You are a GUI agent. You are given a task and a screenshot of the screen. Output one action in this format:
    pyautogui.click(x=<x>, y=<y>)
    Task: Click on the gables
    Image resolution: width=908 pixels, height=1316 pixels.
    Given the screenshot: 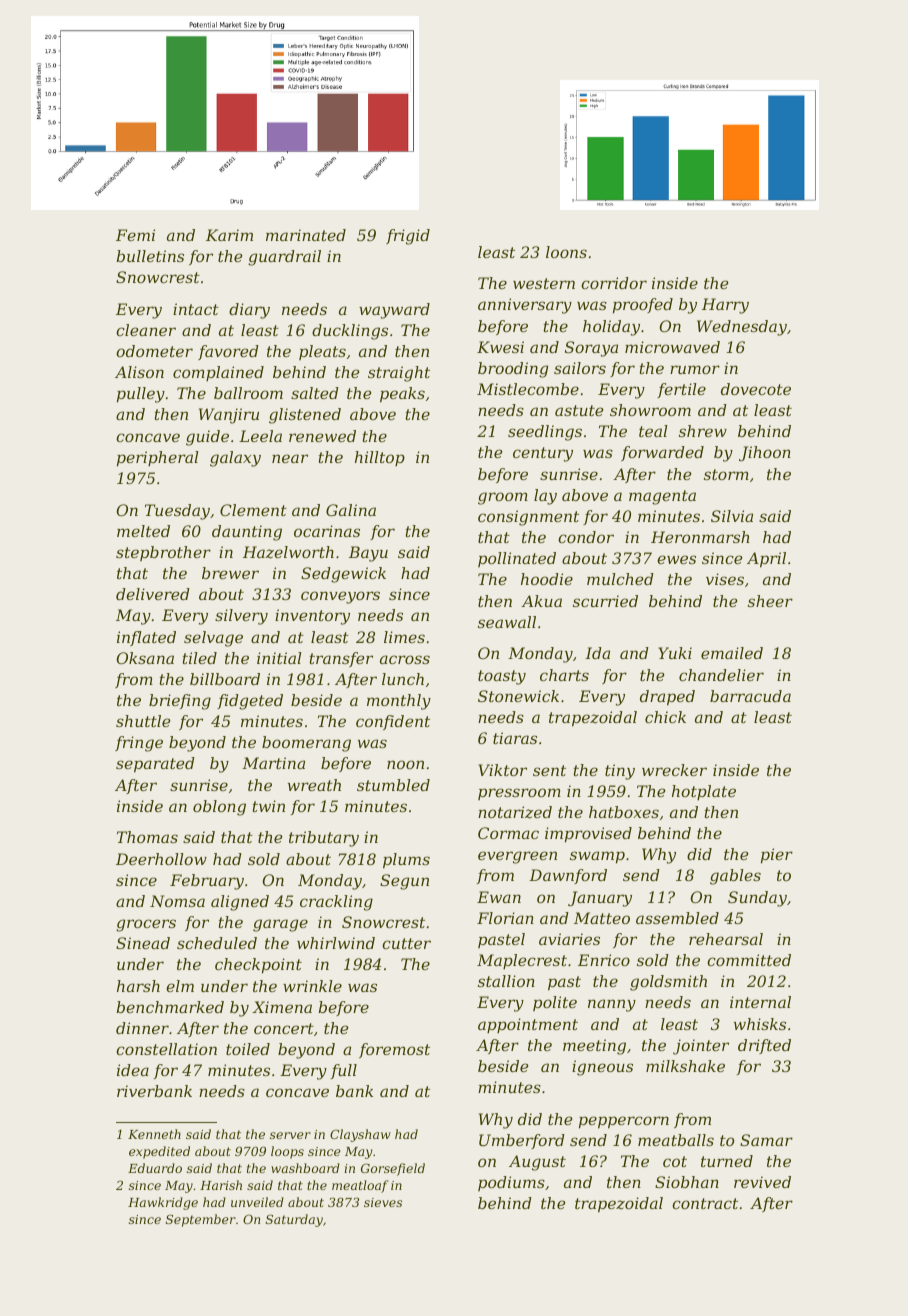 What is the action you would take?
    pyautogui.click(x=735, y=877)
